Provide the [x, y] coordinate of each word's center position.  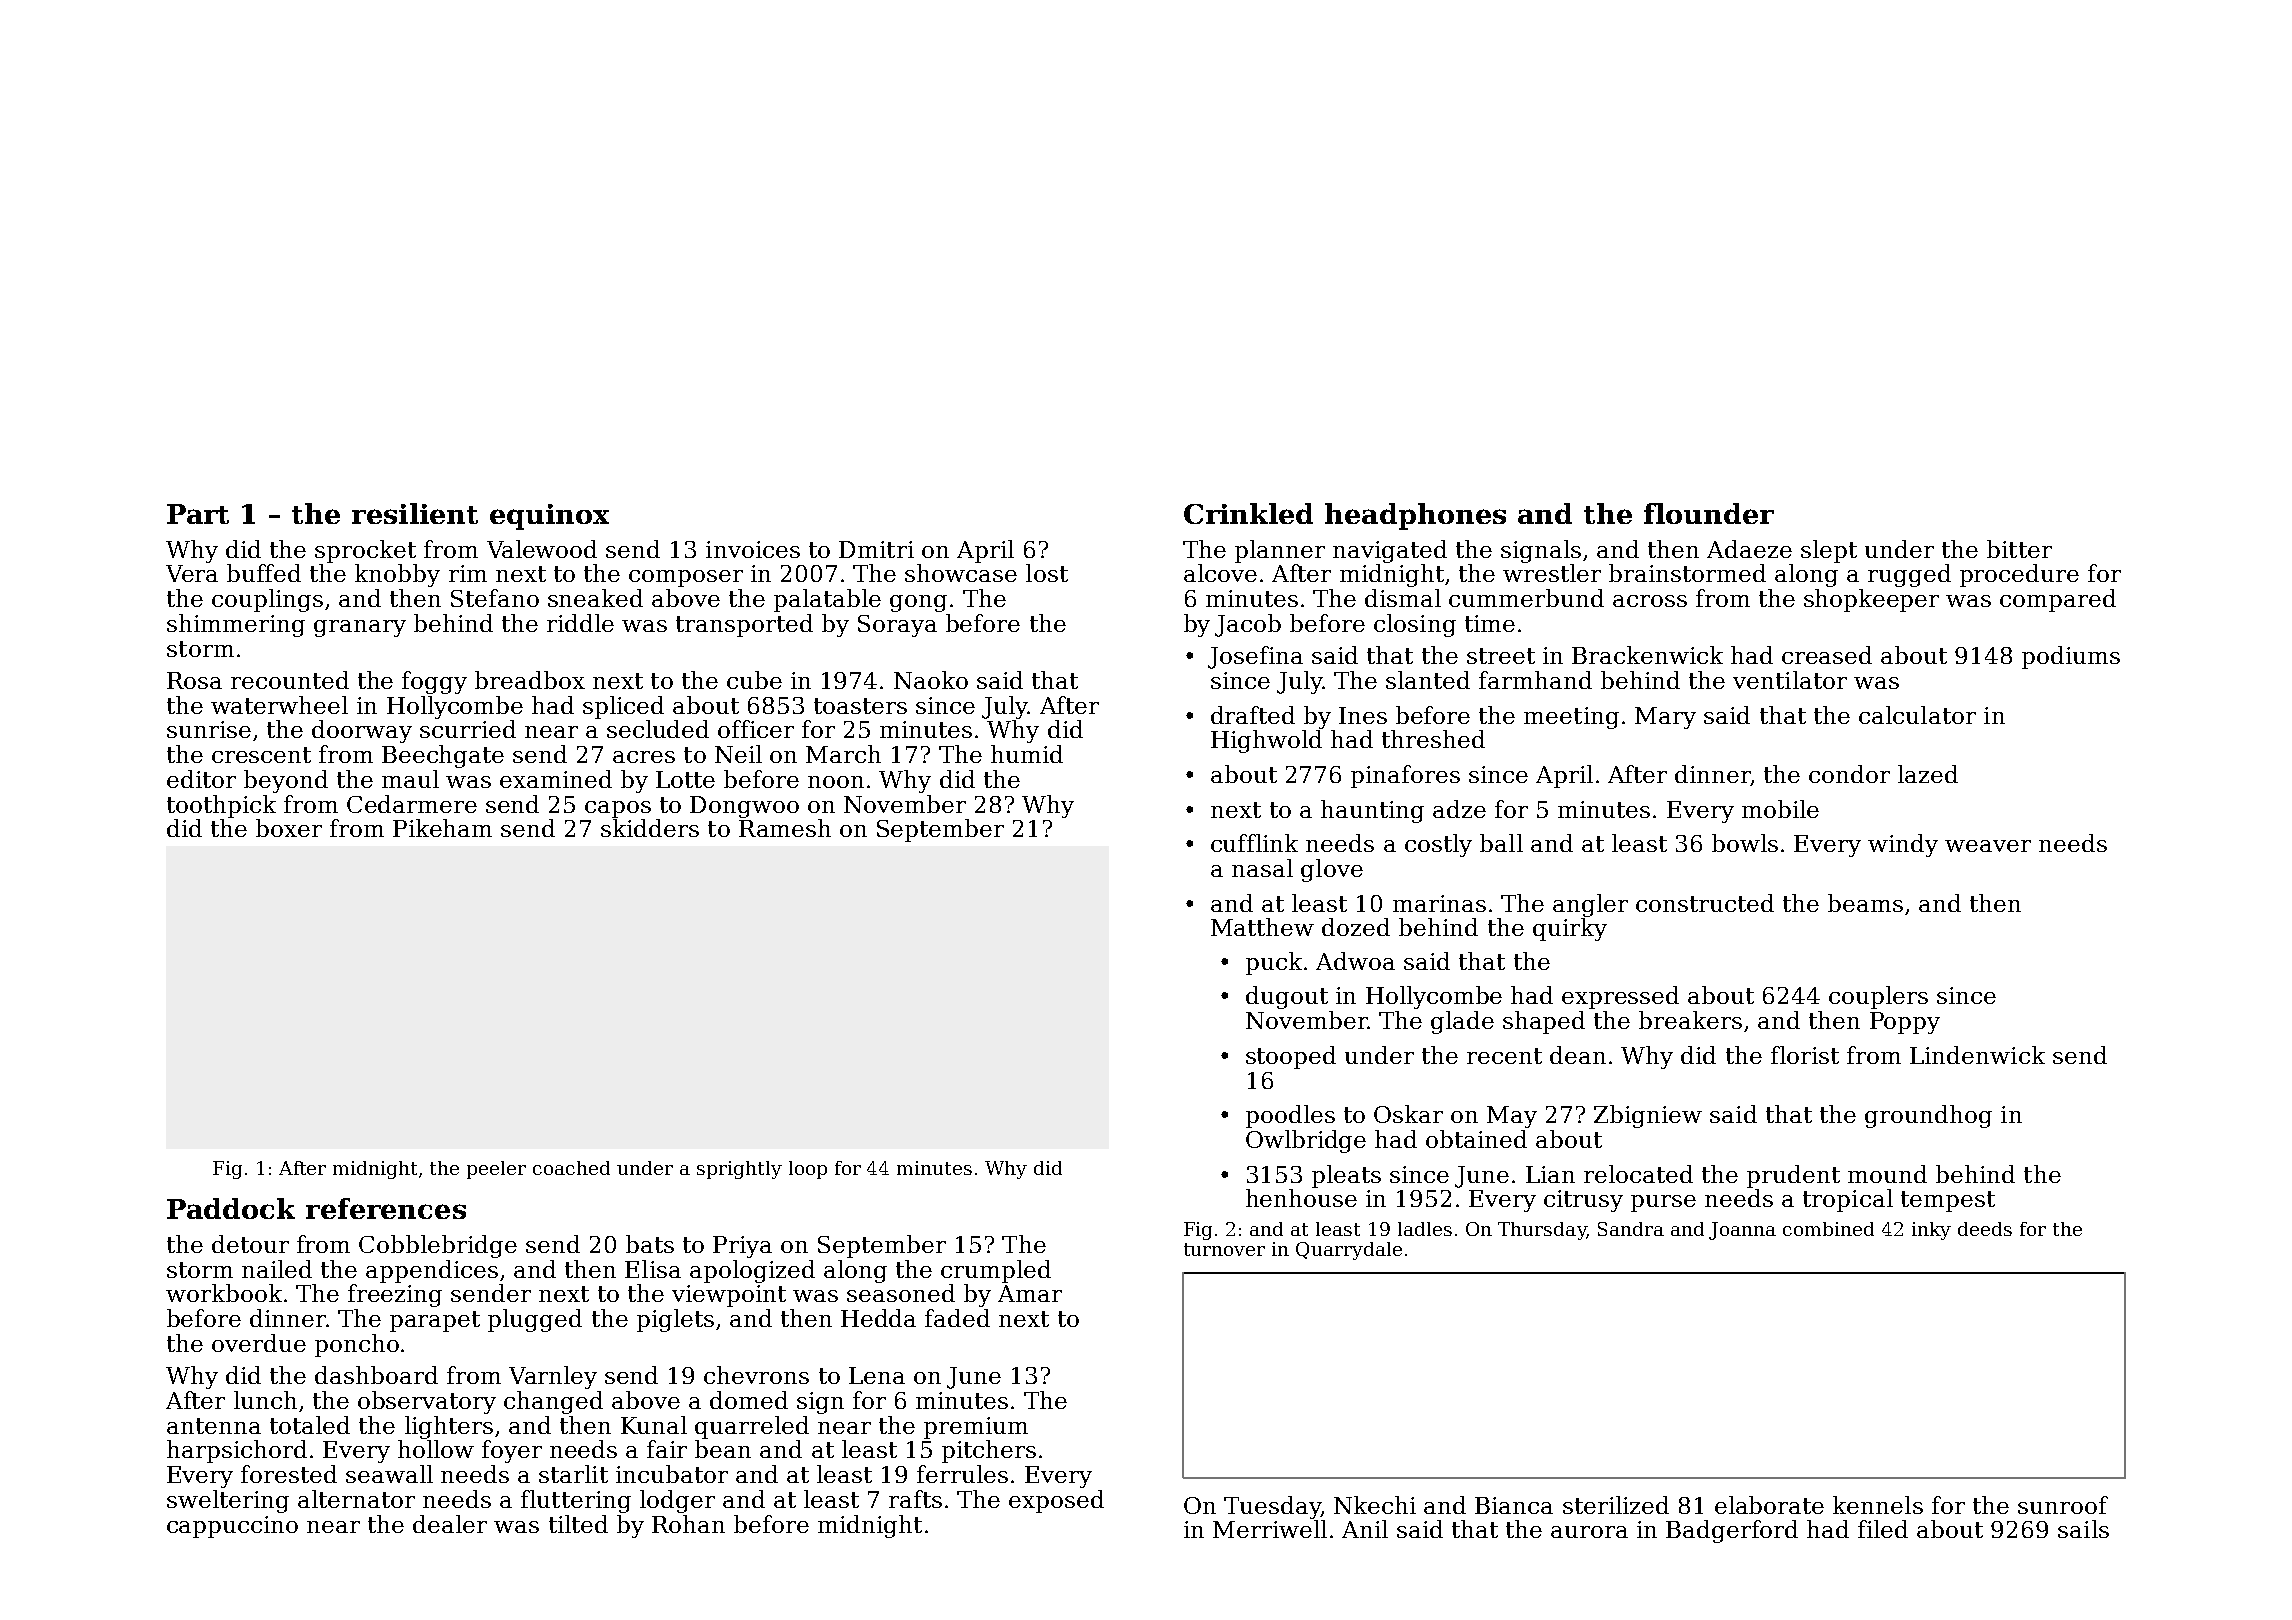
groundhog [1928, 1116]
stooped [1291, 1057]
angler [1590, 905]
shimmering [236, 625]
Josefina [1255, 657]
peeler [496, 1170]
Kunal [654, 1425]
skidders [650, 828]
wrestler [1552, 573]
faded [957, 1318]
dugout [1287, 997]
